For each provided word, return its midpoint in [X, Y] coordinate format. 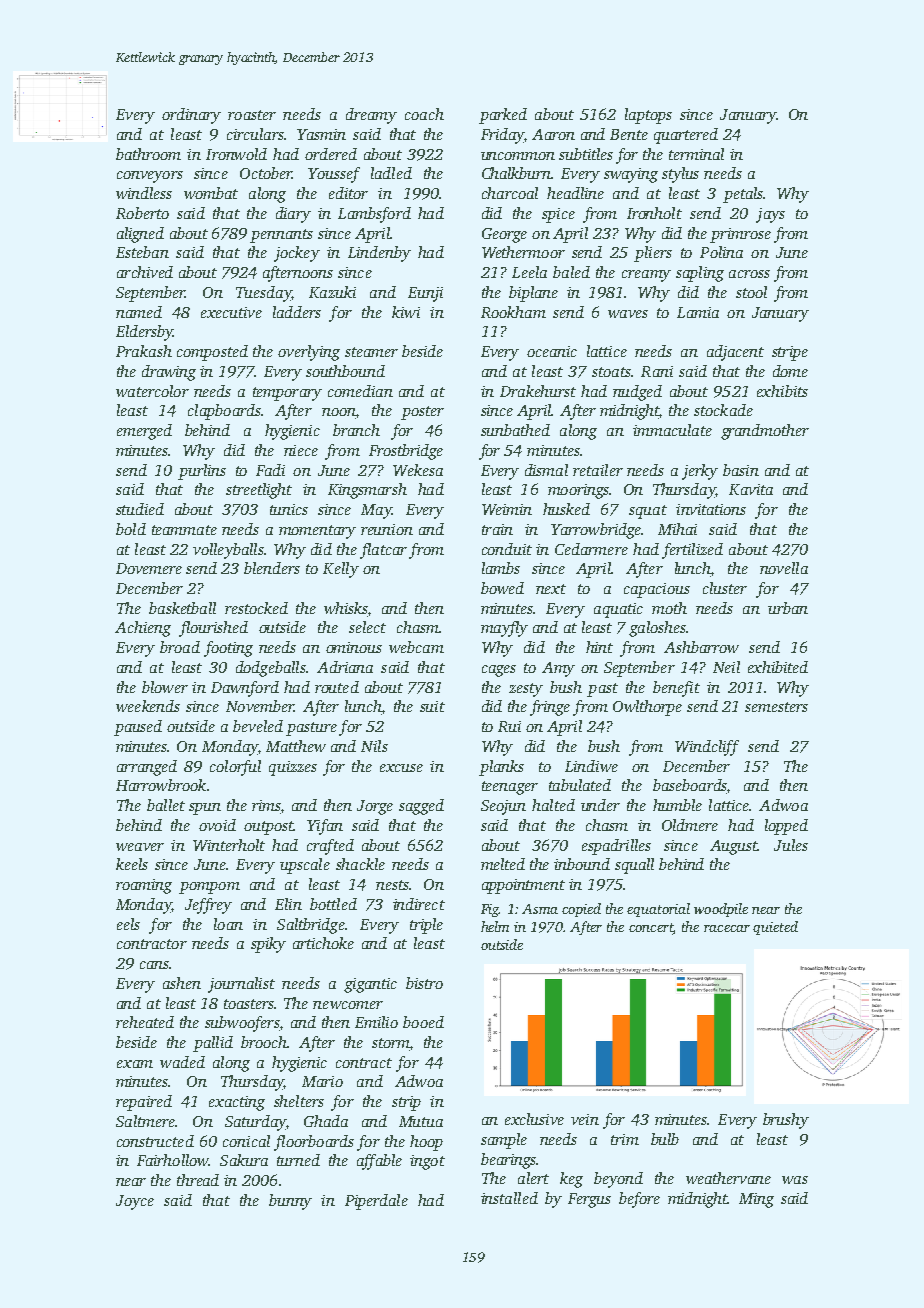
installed [509, 1198]
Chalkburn [517, 173]
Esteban [142, 252]
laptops [648, 116]
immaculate [672, 430]
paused [138, 728]
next [551, 589]
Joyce [135, 1202]
